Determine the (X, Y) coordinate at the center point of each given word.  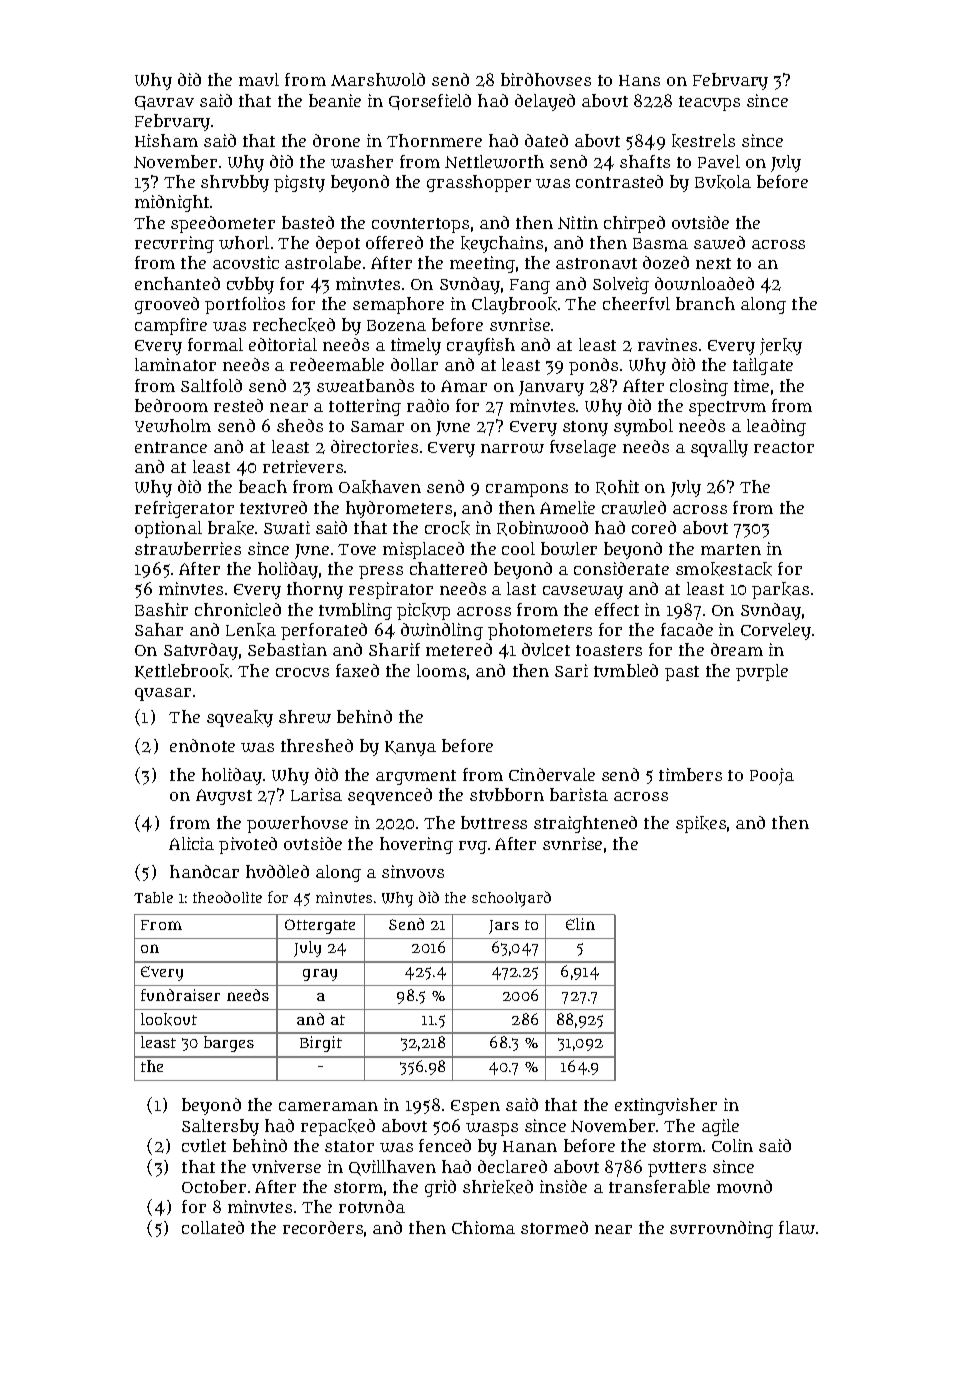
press (381, 572)
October (214, 1186)
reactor (784, 447)
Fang (530, 286)
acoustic (246, 262)
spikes (701, 824)
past (682, 673)
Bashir (161, 609)
